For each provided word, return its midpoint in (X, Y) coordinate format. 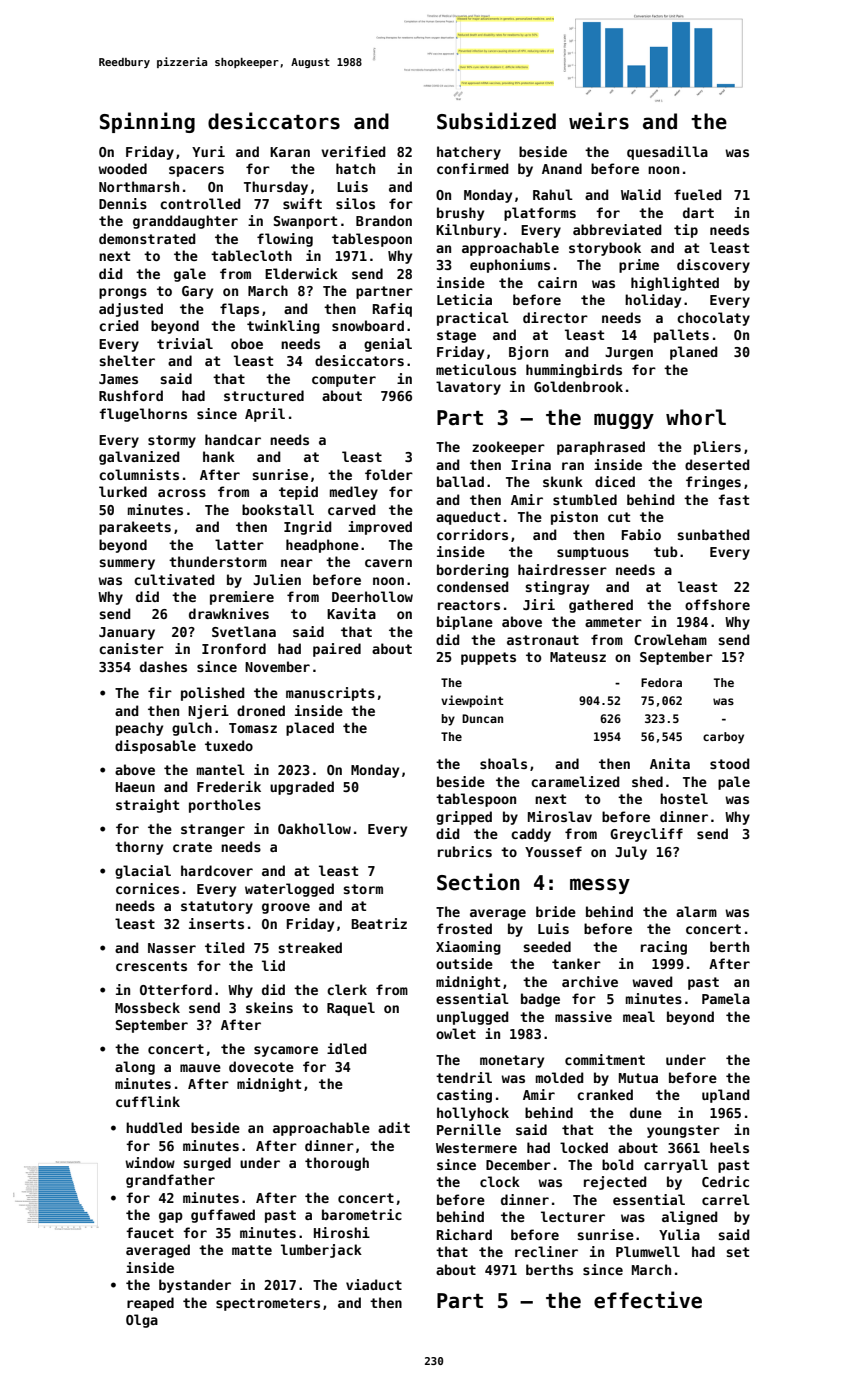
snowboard (368, 325)
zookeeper (508, 448)
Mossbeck (147, 1007)
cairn (557, 282)
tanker (576, 963)
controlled (200, 203)
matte (252, 1250)
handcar (233, 439)
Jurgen (629, 353)
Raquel (351, 1009)
